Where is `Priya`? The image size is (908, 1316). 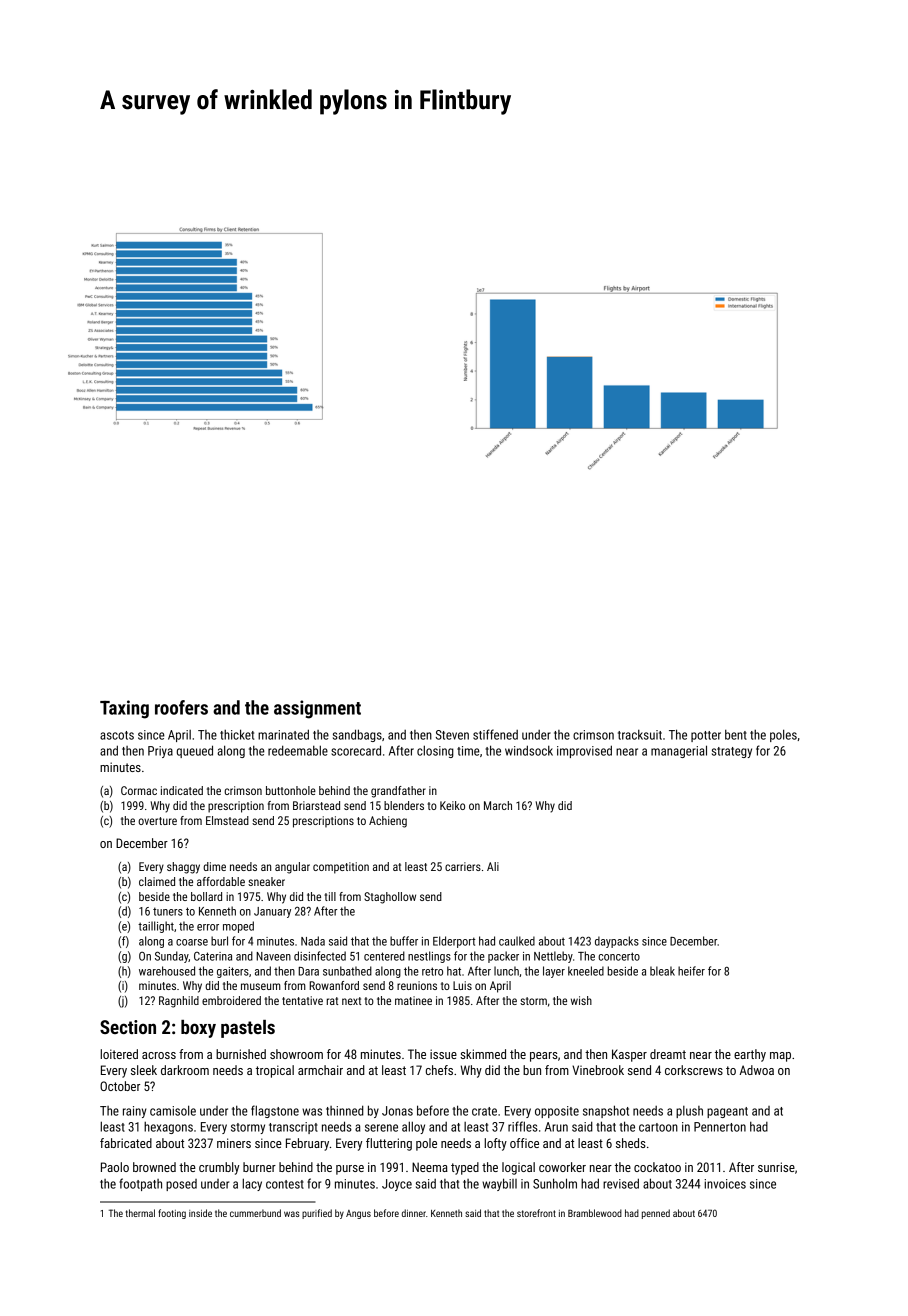 Priya is located at coordinates (160, 752).
